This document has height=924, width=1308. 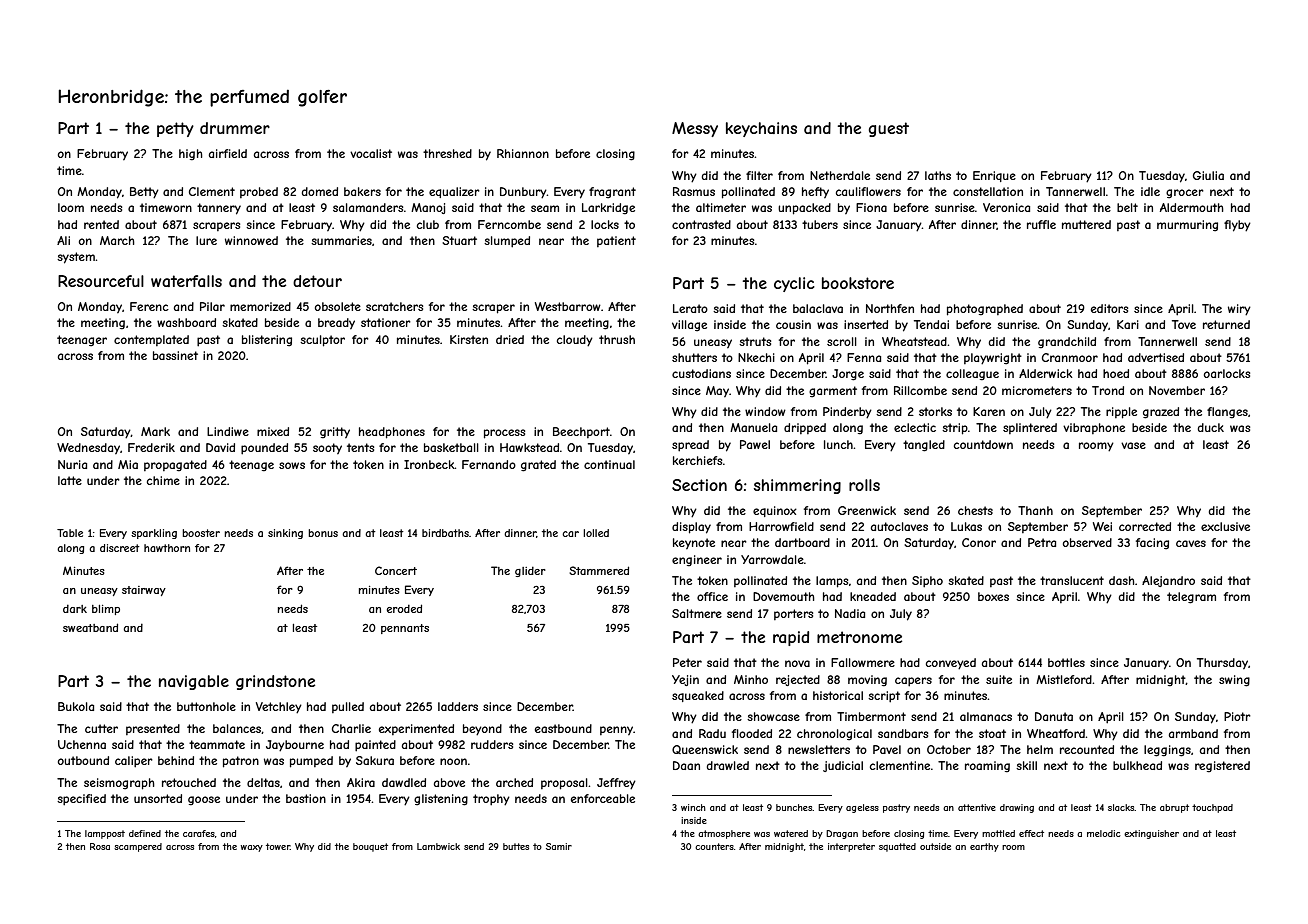 What do you see at coordinates (1187, 226) in the document?
I see `murmuring` at bounding box center [1187, 226].
